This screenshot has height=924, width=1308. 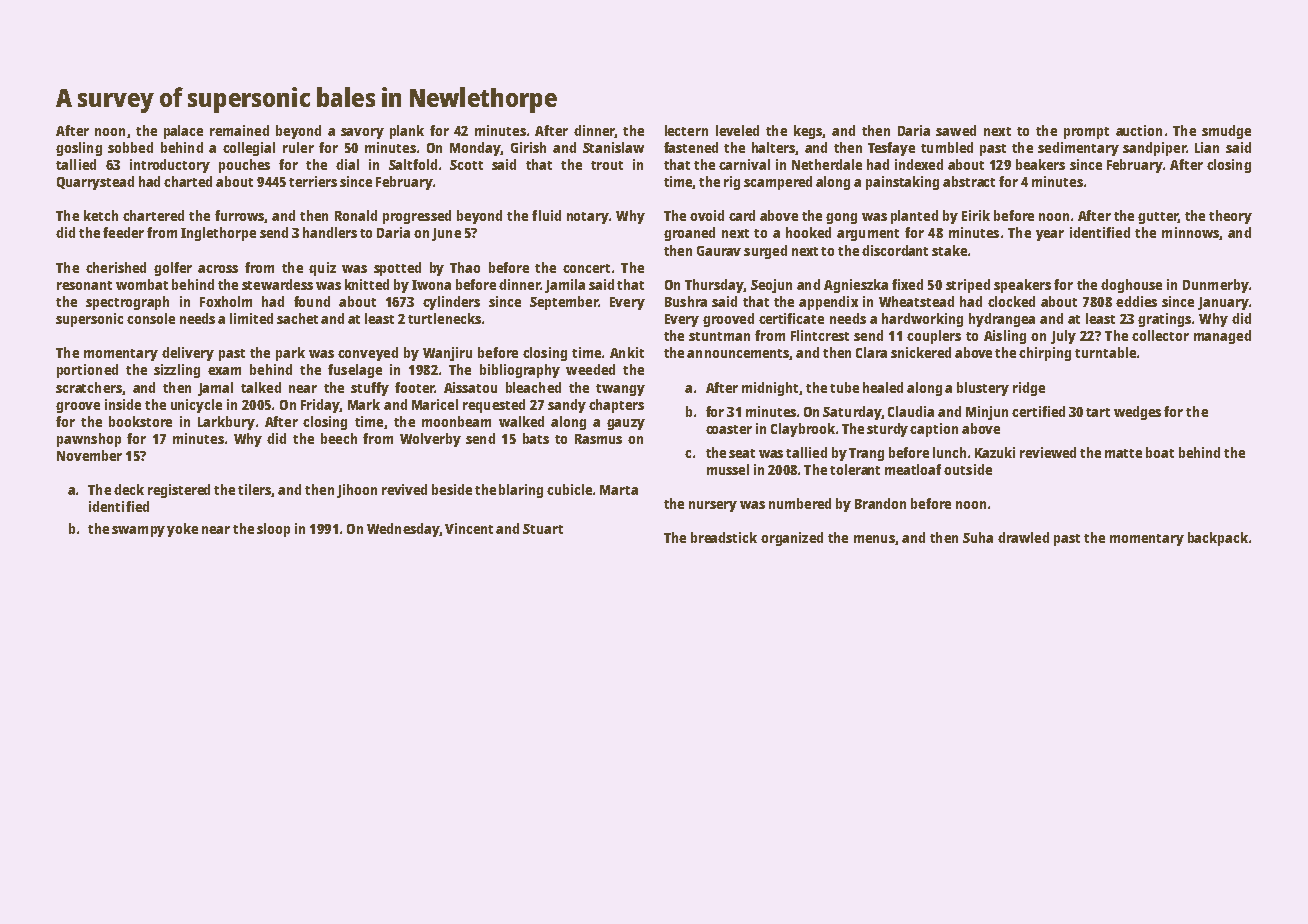 What do you see at coordinates (1123, 453) in the screenshot?
I see `matte` at bounding box center [1123, 453].
